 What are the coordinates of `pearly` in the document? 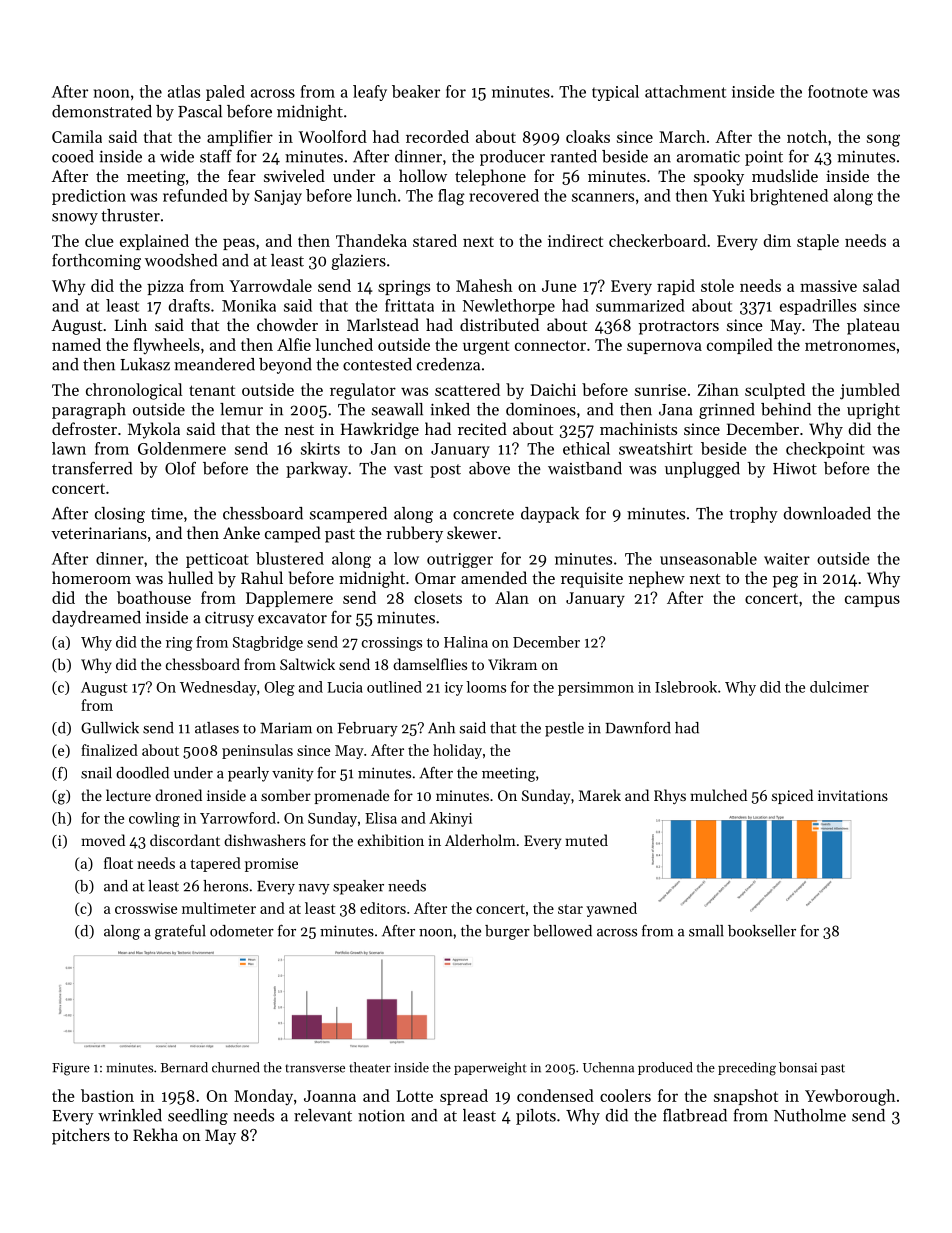 It's located at (248, 774).
